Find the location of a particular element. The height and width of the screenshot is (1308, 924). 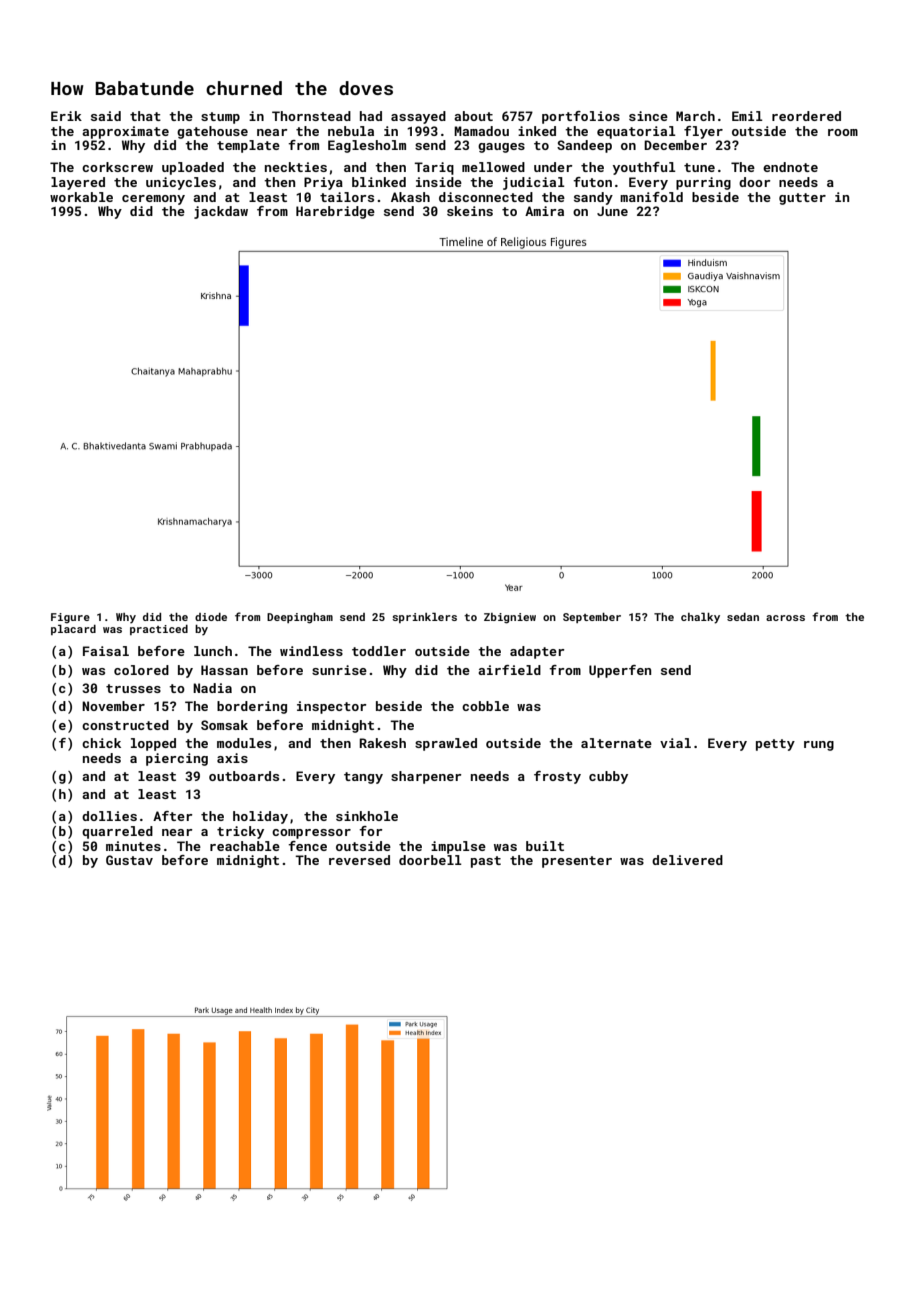

diode is located at coordinates (211, 617).
